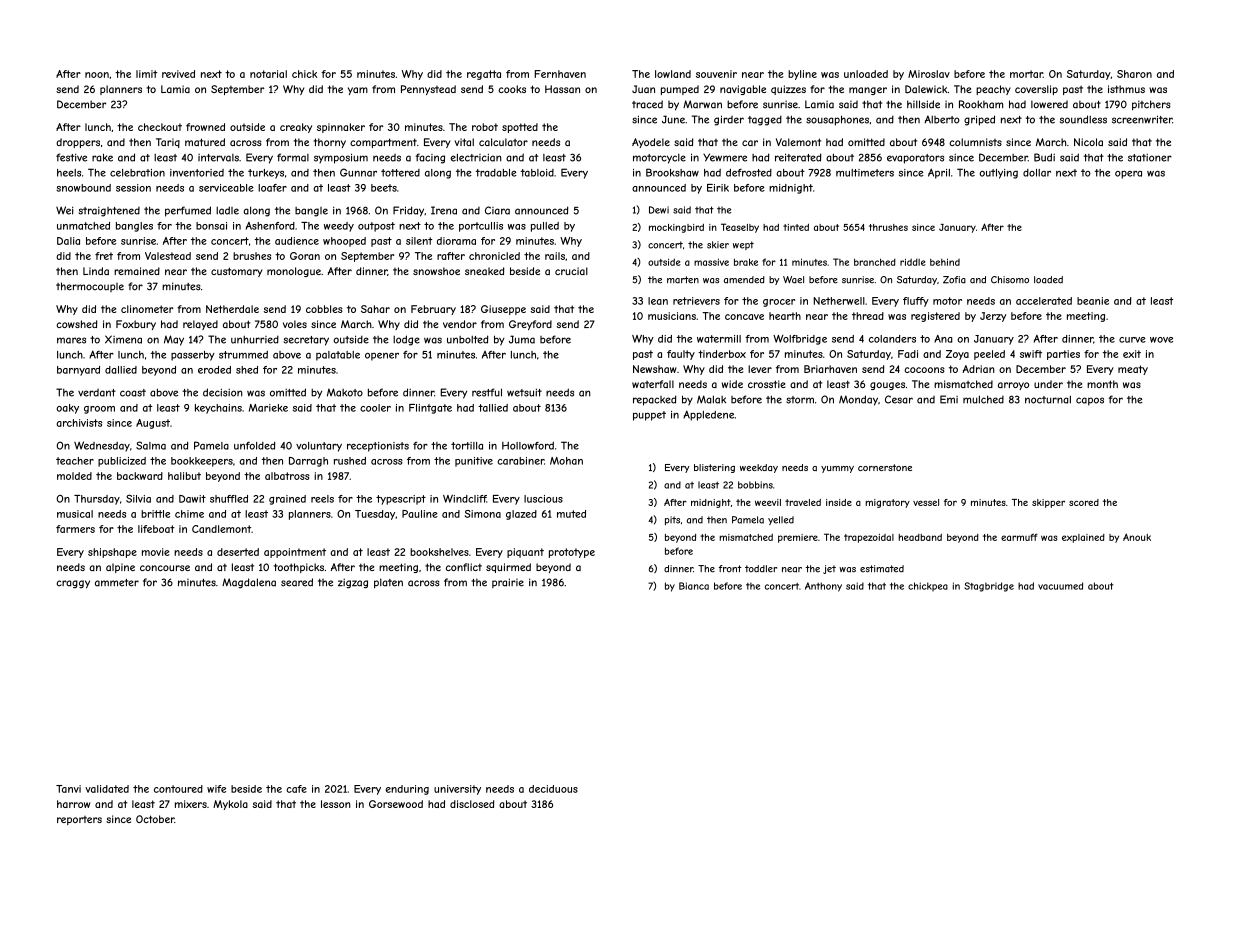 Image resolution: width=1233 pixels, height=952 pixels. Describe the element at coordinates (484, 75) in the screenshot. I see `regatta` at that location.
